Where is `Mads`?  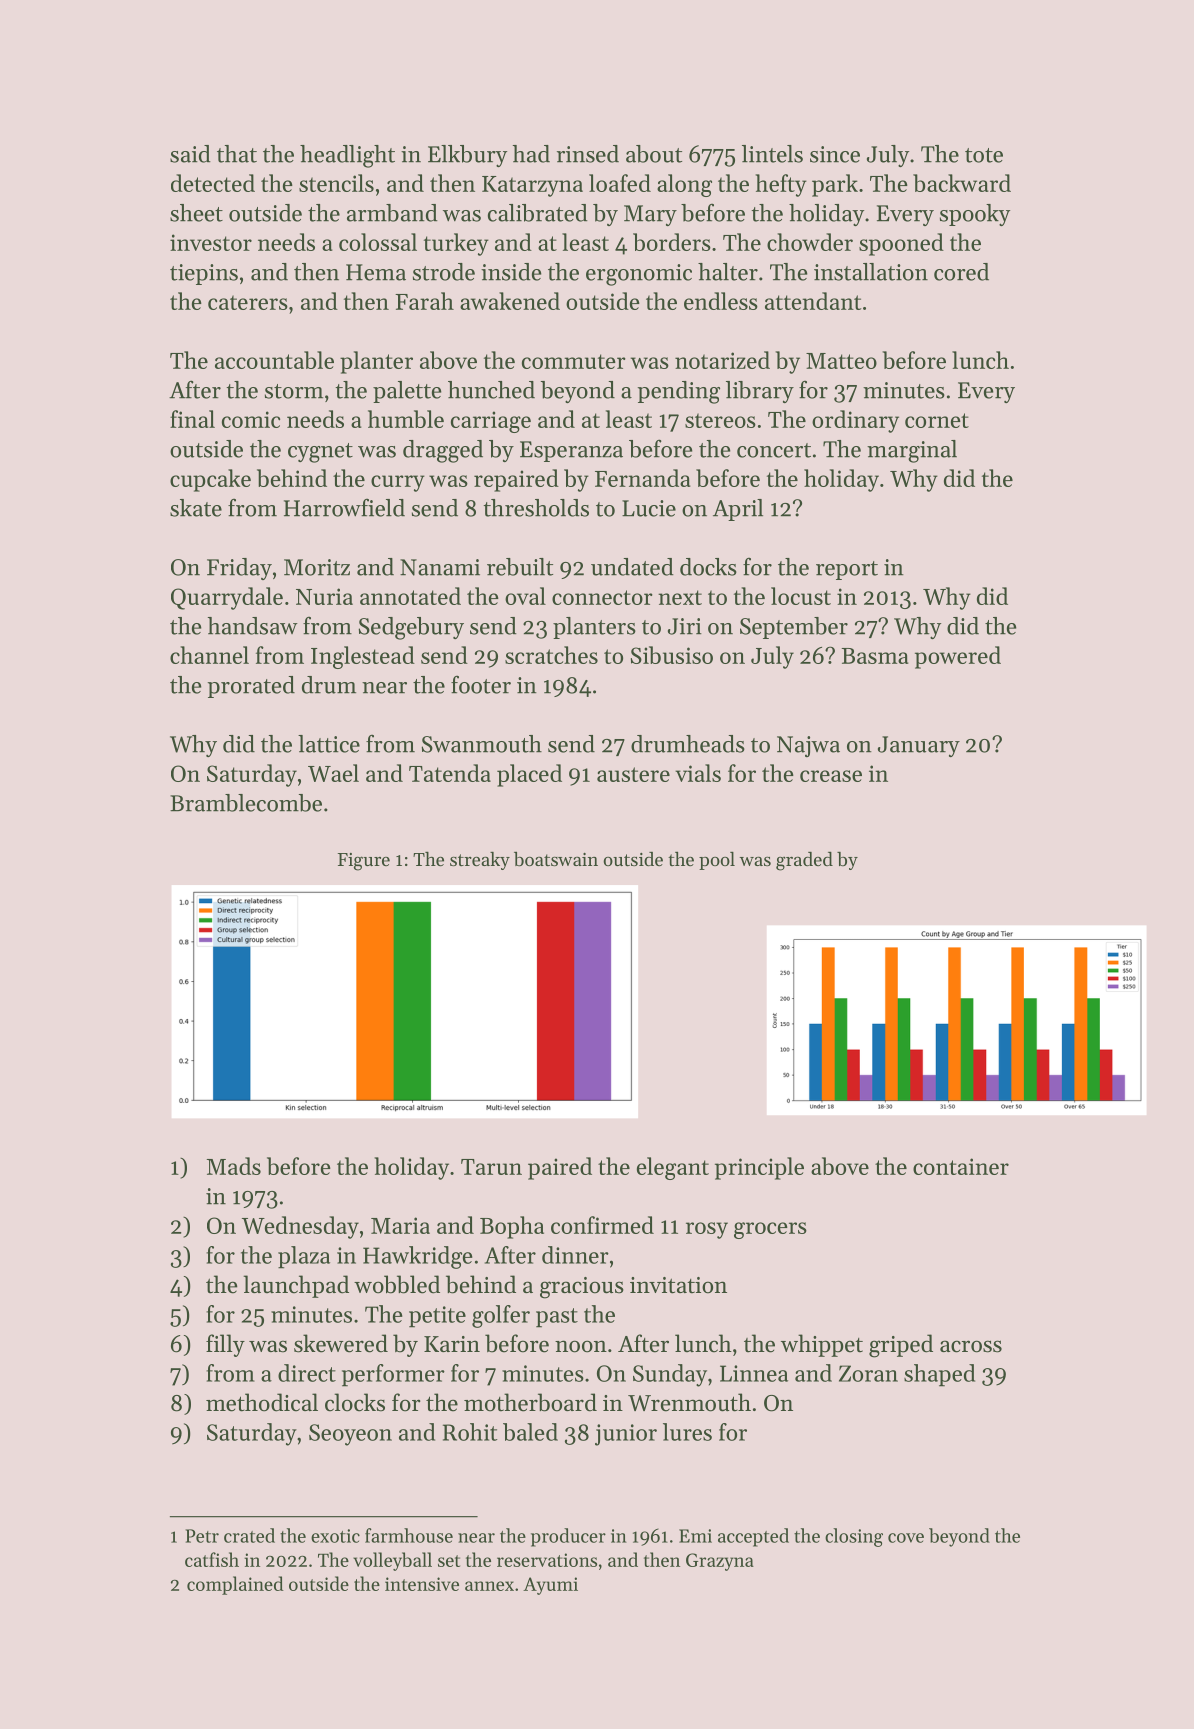 Mads is located at coordinates (234, 1166).
